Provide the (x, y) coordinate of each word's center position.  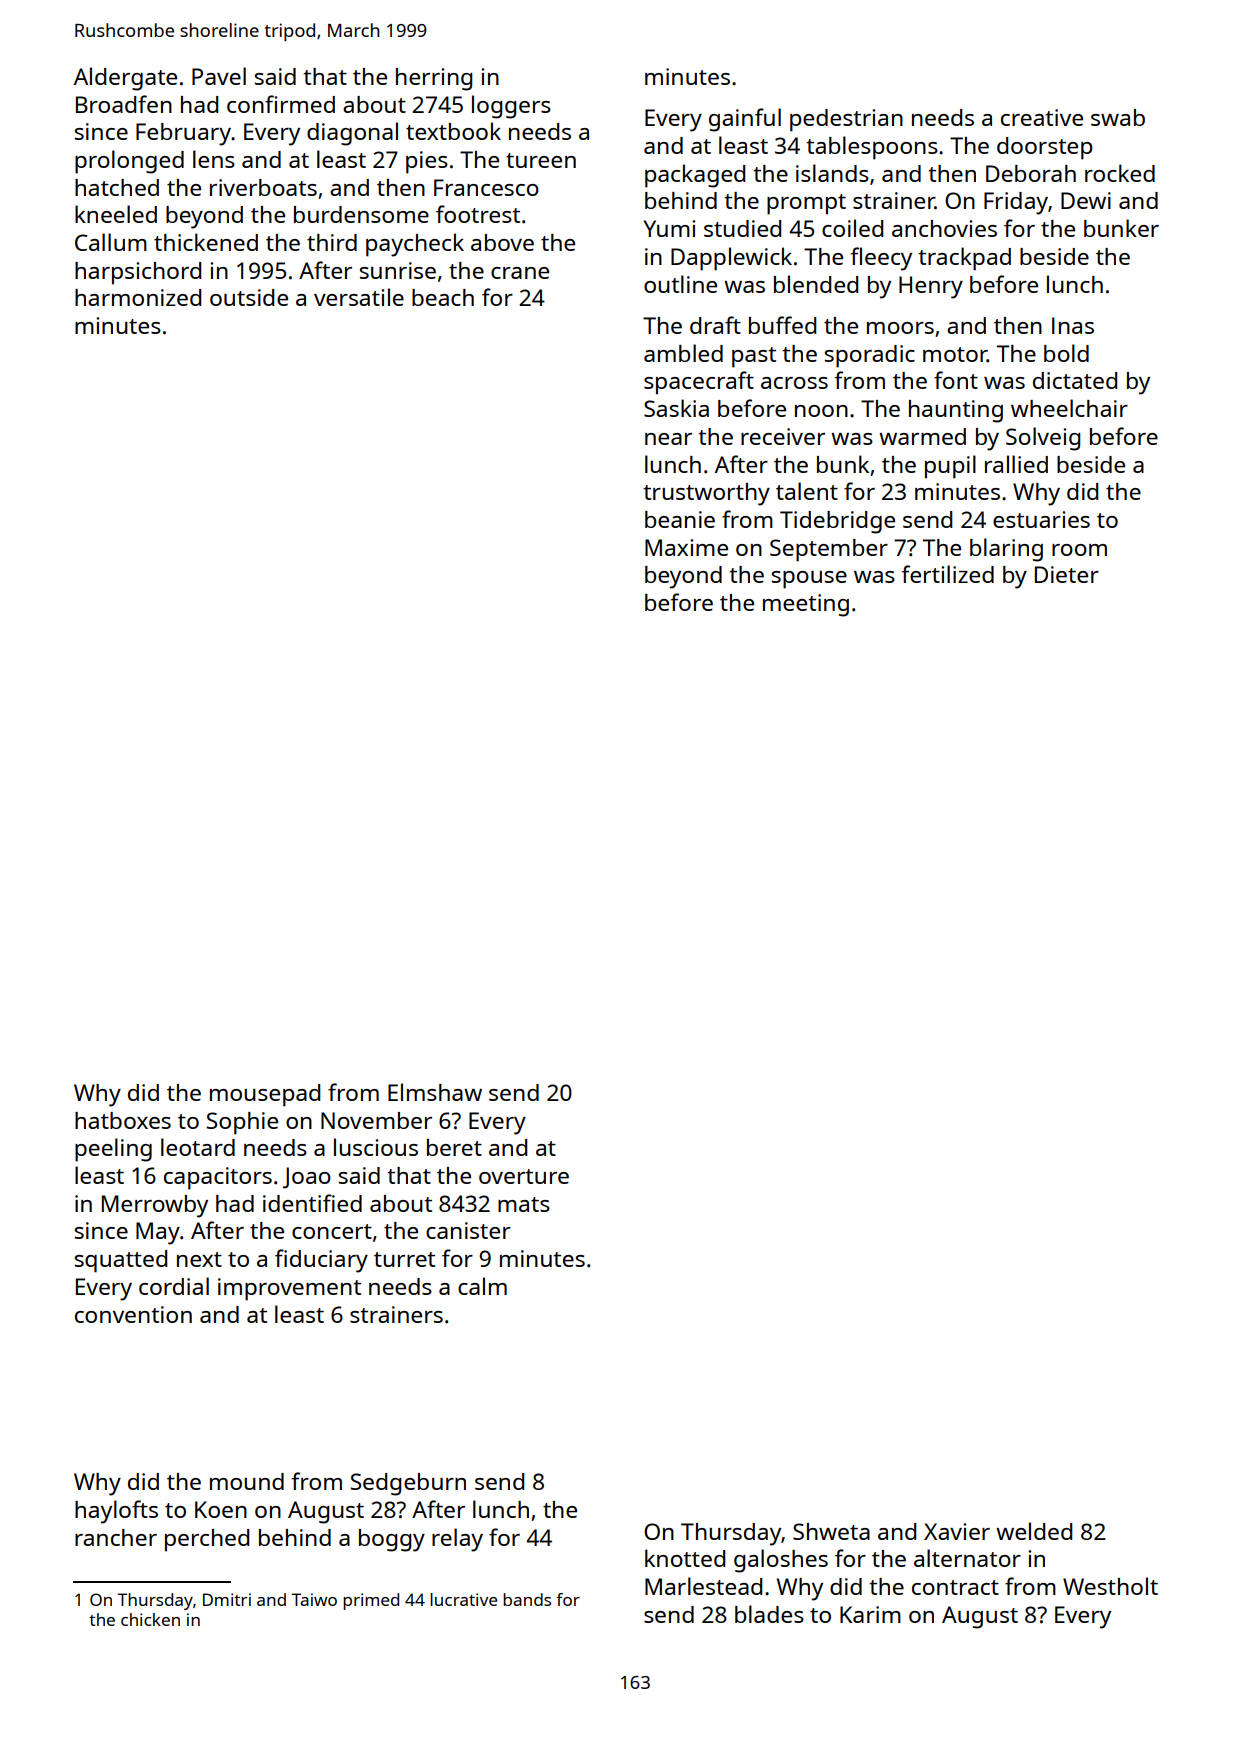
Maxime (686, 547)
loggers (511, 107)
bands (527, 1599)
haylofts (116, 1512)
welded (1034, 1531)
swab (1118, 117)
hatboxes (123, 1120)
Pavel (219, 76)
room (1079, 550)
